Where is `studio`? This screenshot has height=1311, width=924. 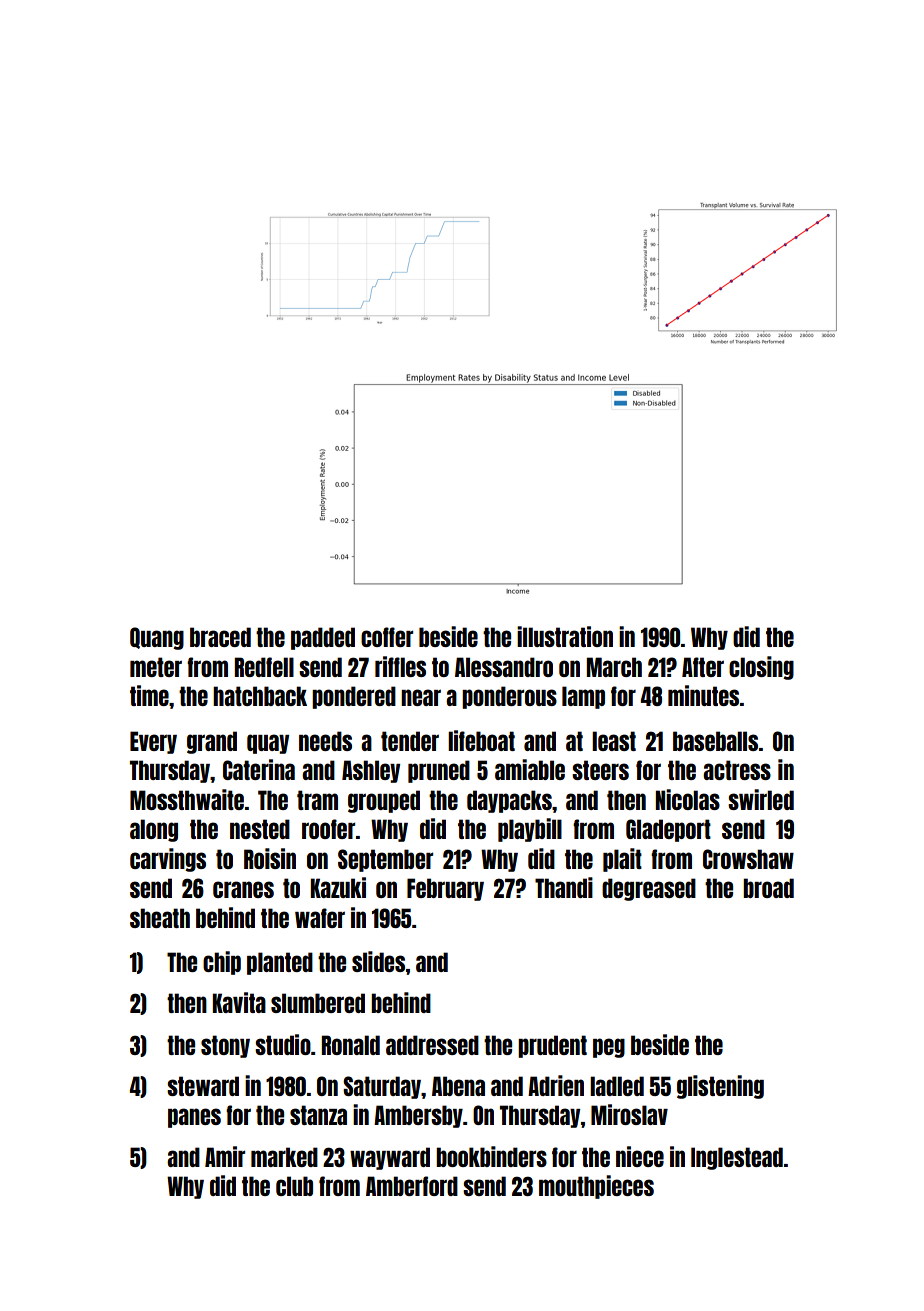 studio is located at coordinates (283, 1044).
